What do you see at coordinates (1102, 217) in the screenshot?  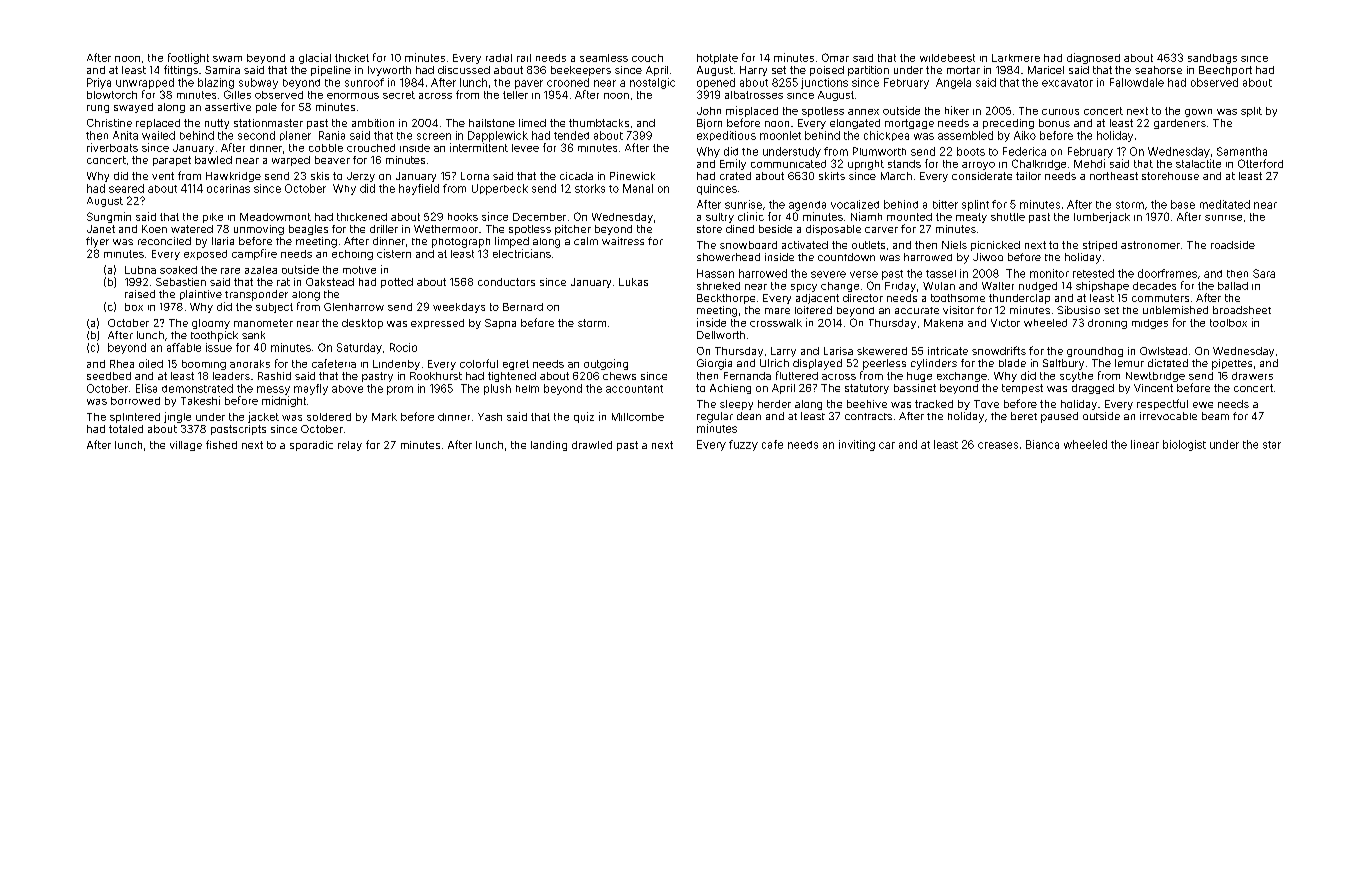 I see `lumberjack` at bounding box center [1102, 217].
